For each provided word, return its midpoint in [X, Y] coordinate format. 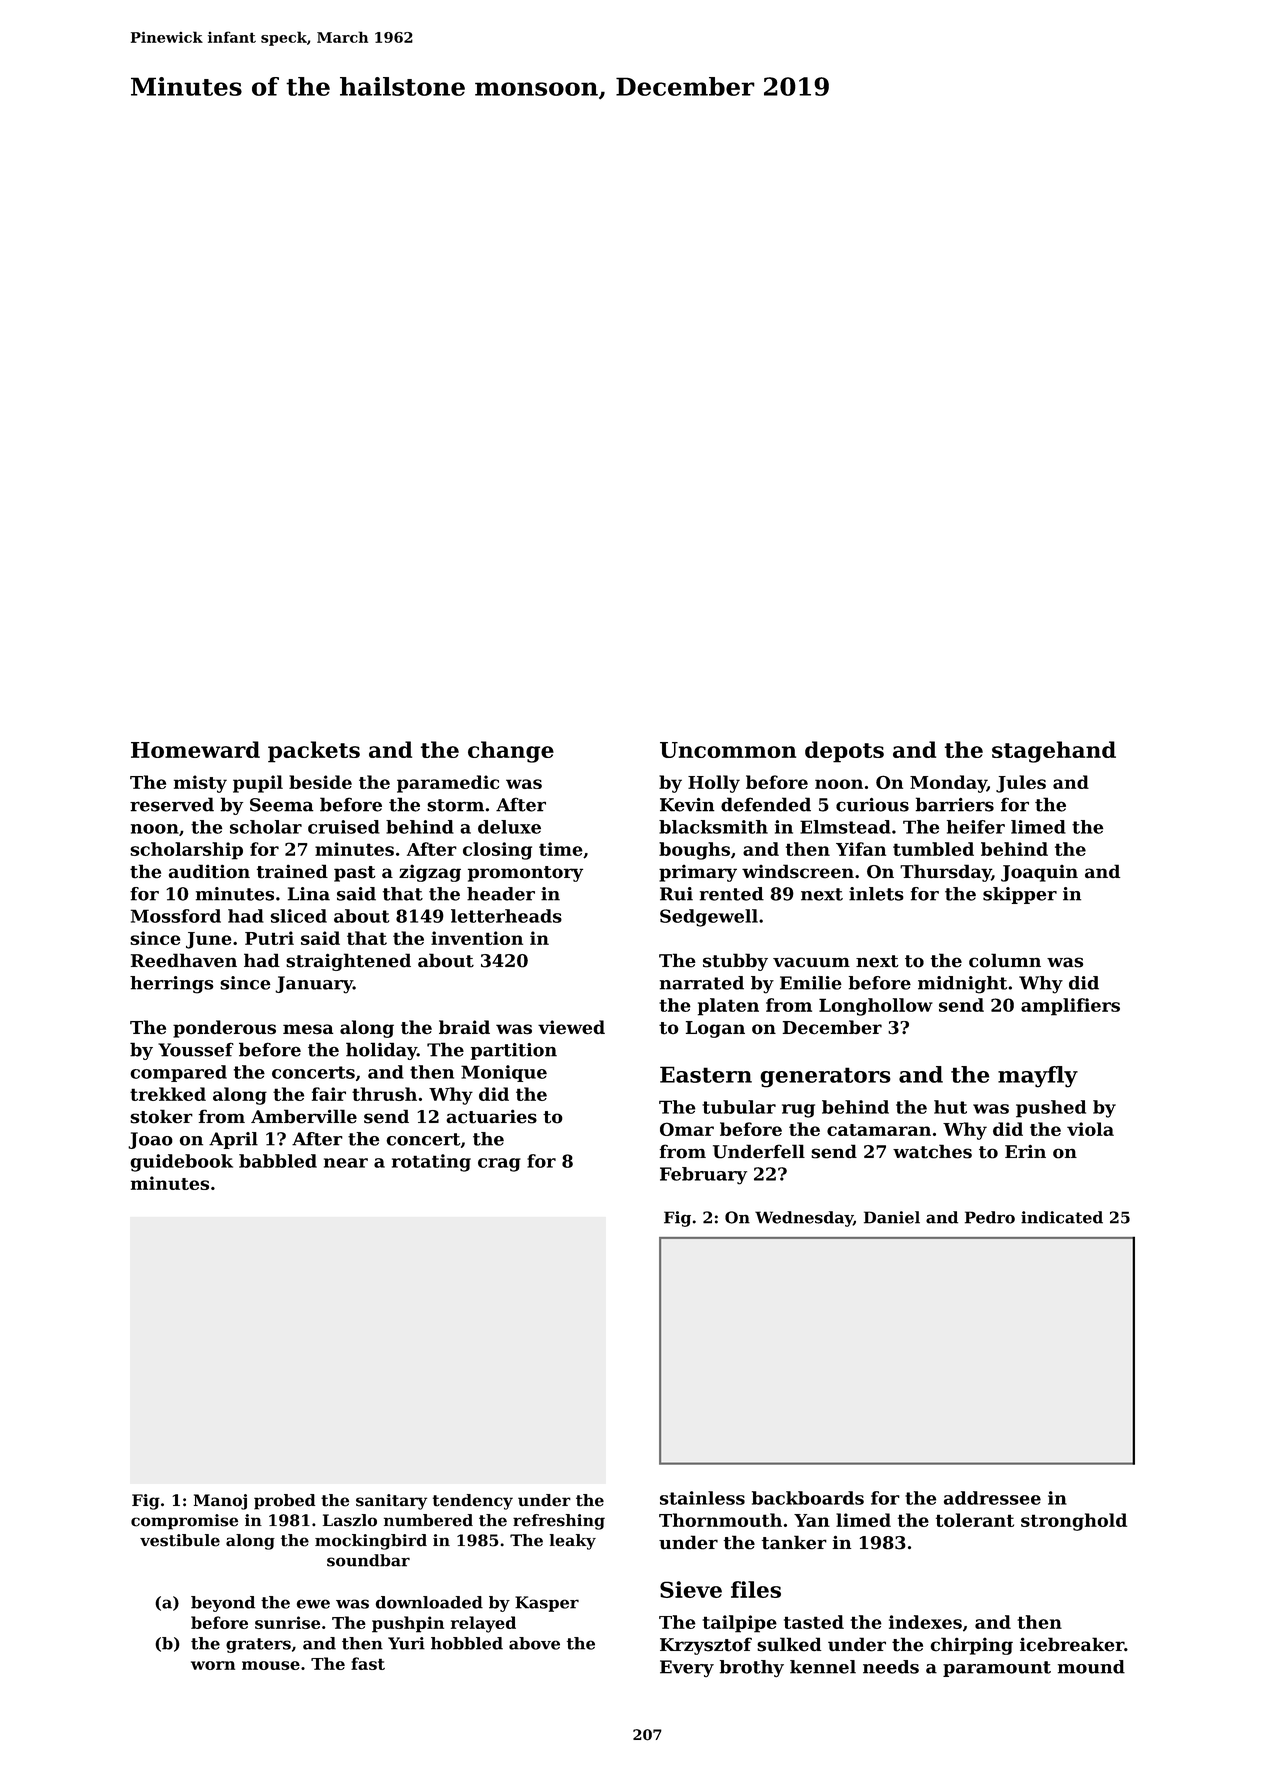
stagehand [1054, 752]
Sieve [691, 1589]
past [355, 874]
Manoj [220, 1502]
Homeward [195, 749]
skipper [1020, 895]
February [703, 1176]
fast [368, 1663]
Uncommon [728, 750]
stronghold [1074, 1522]
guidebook [181, 1163]
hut [950, 1107]
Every [687, 1668]
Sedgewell [709, 918]
